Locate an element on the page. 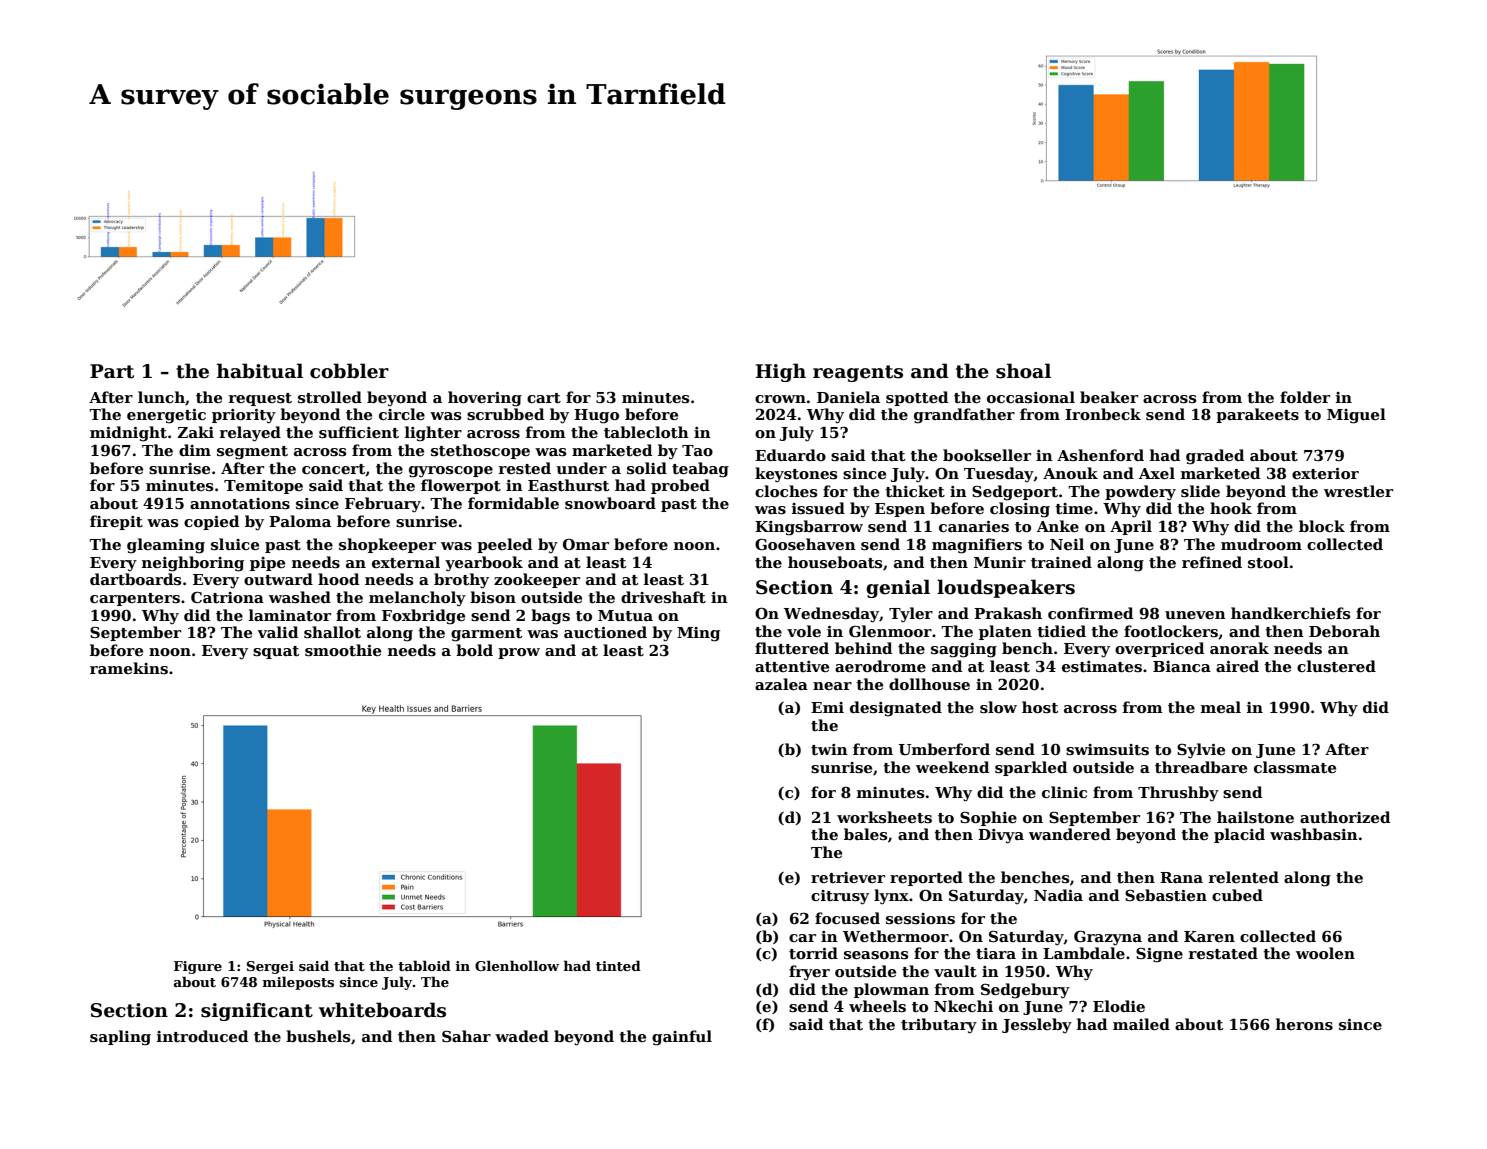 The width and height of the image is (1487, 1149). bales is located at coordinates (865, 834).
